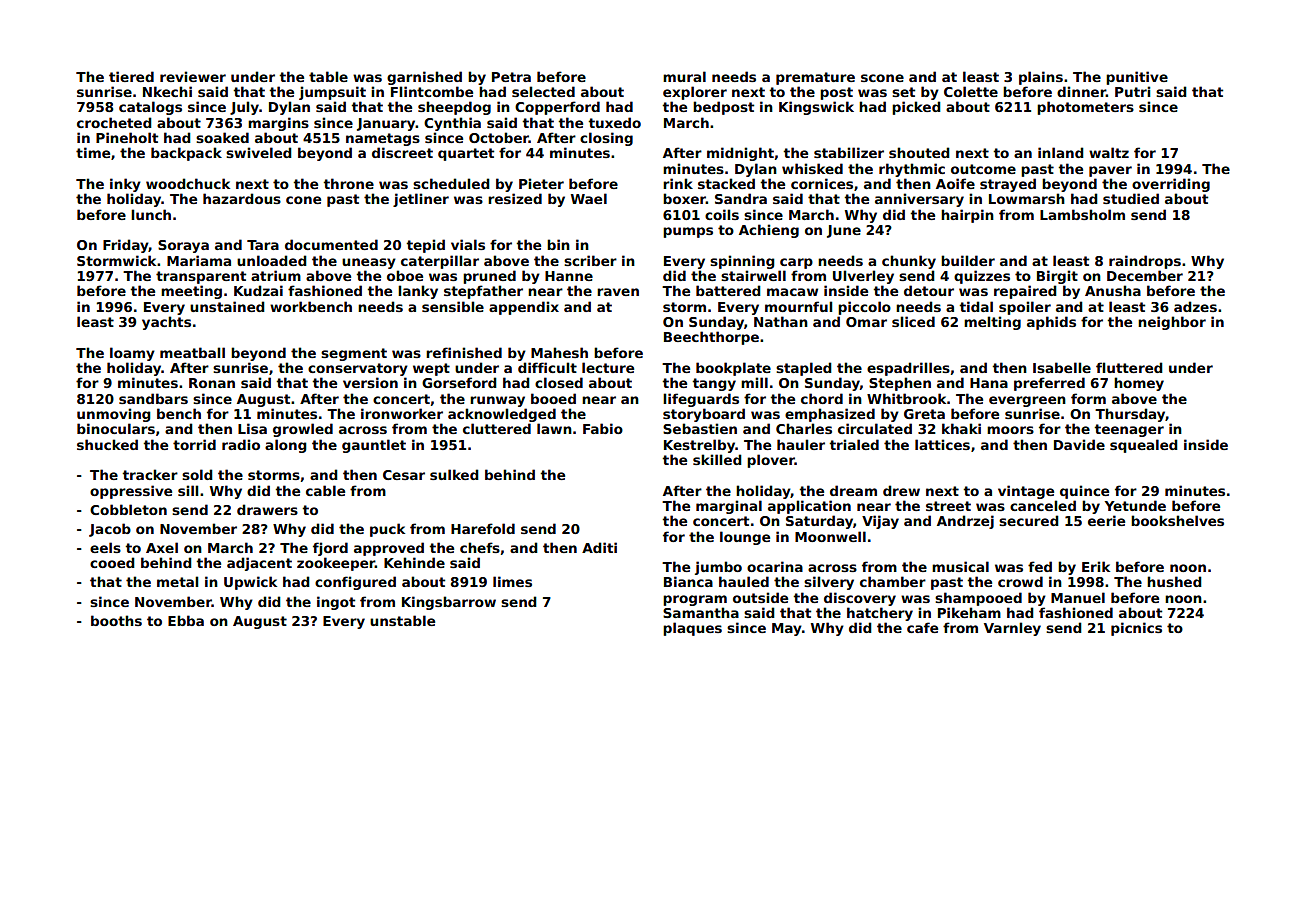 The height and width of the document is (924, 1308). What do you see at coordinates (908, 369) in the document?
I see `espadrilles` at bounding box center [908, 369].
